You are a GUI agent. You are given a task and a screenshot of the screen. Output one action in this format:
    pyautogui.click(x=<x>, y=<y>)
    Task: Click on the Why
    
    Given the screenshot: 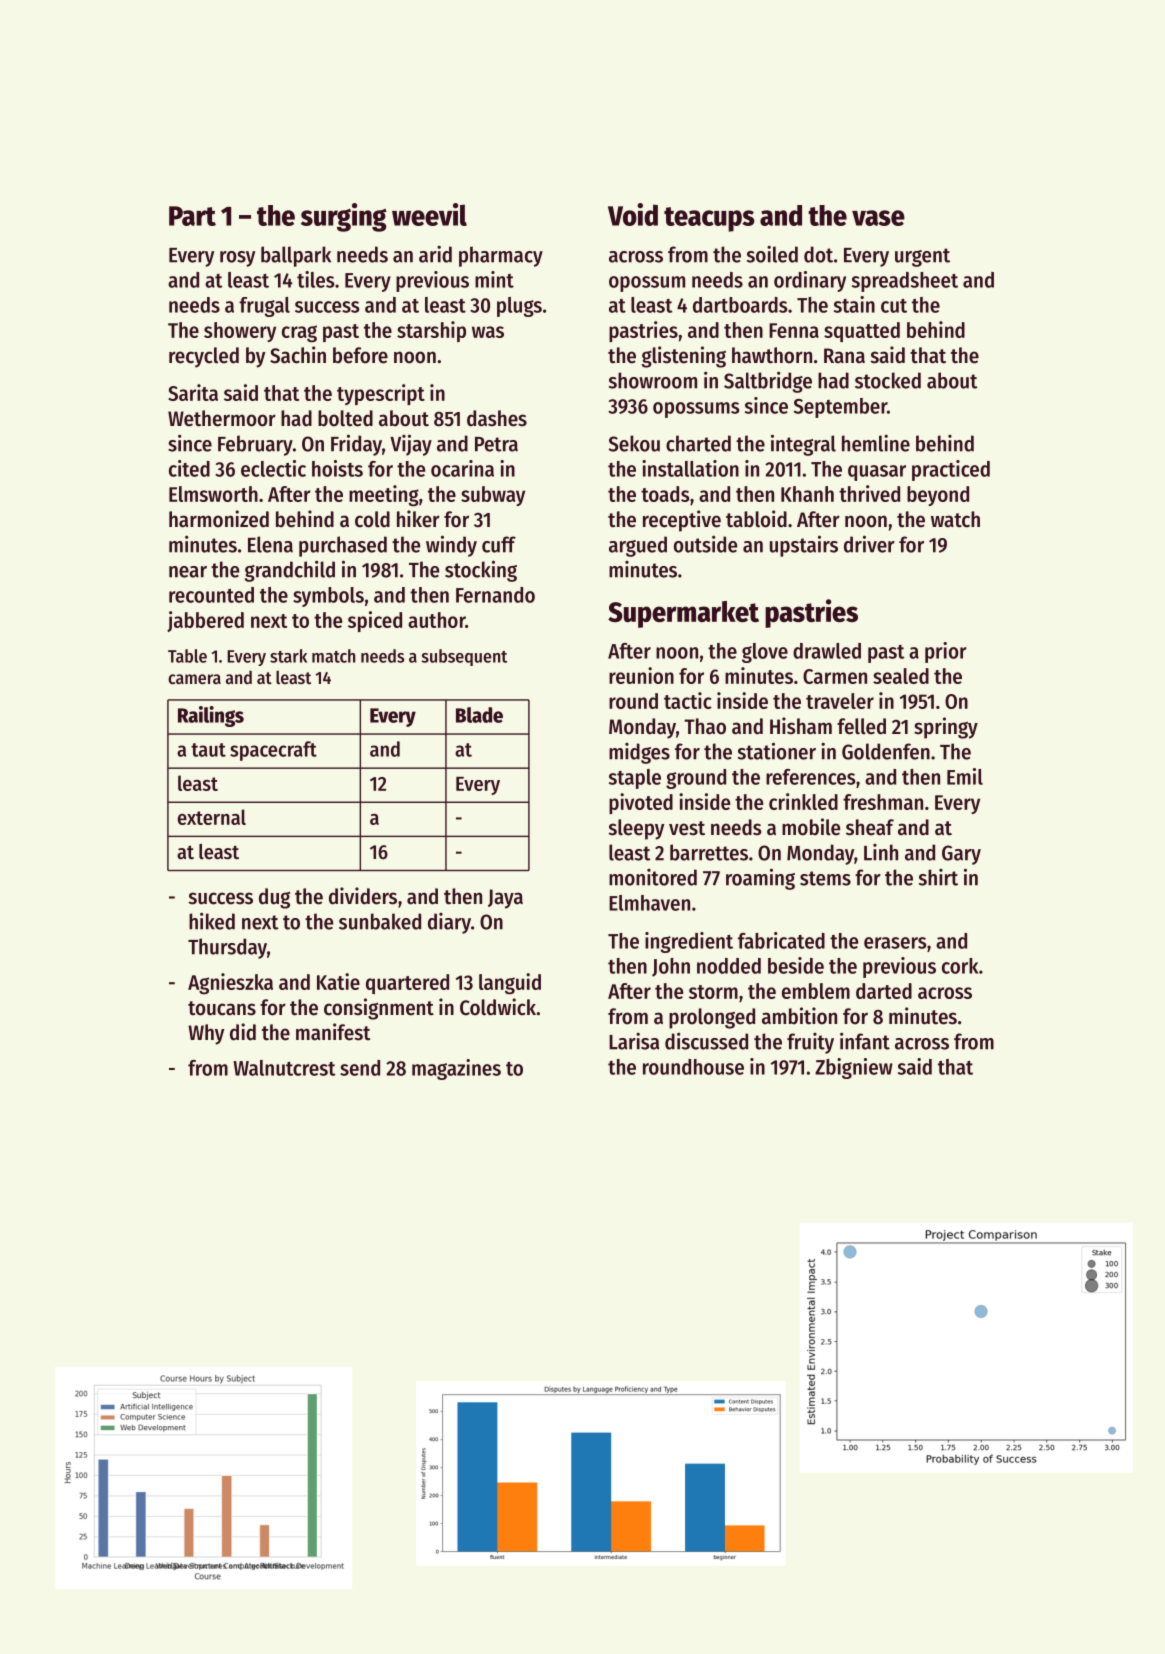 What is the action you would take?
    pyautogui.click(x=206, y=1034)
